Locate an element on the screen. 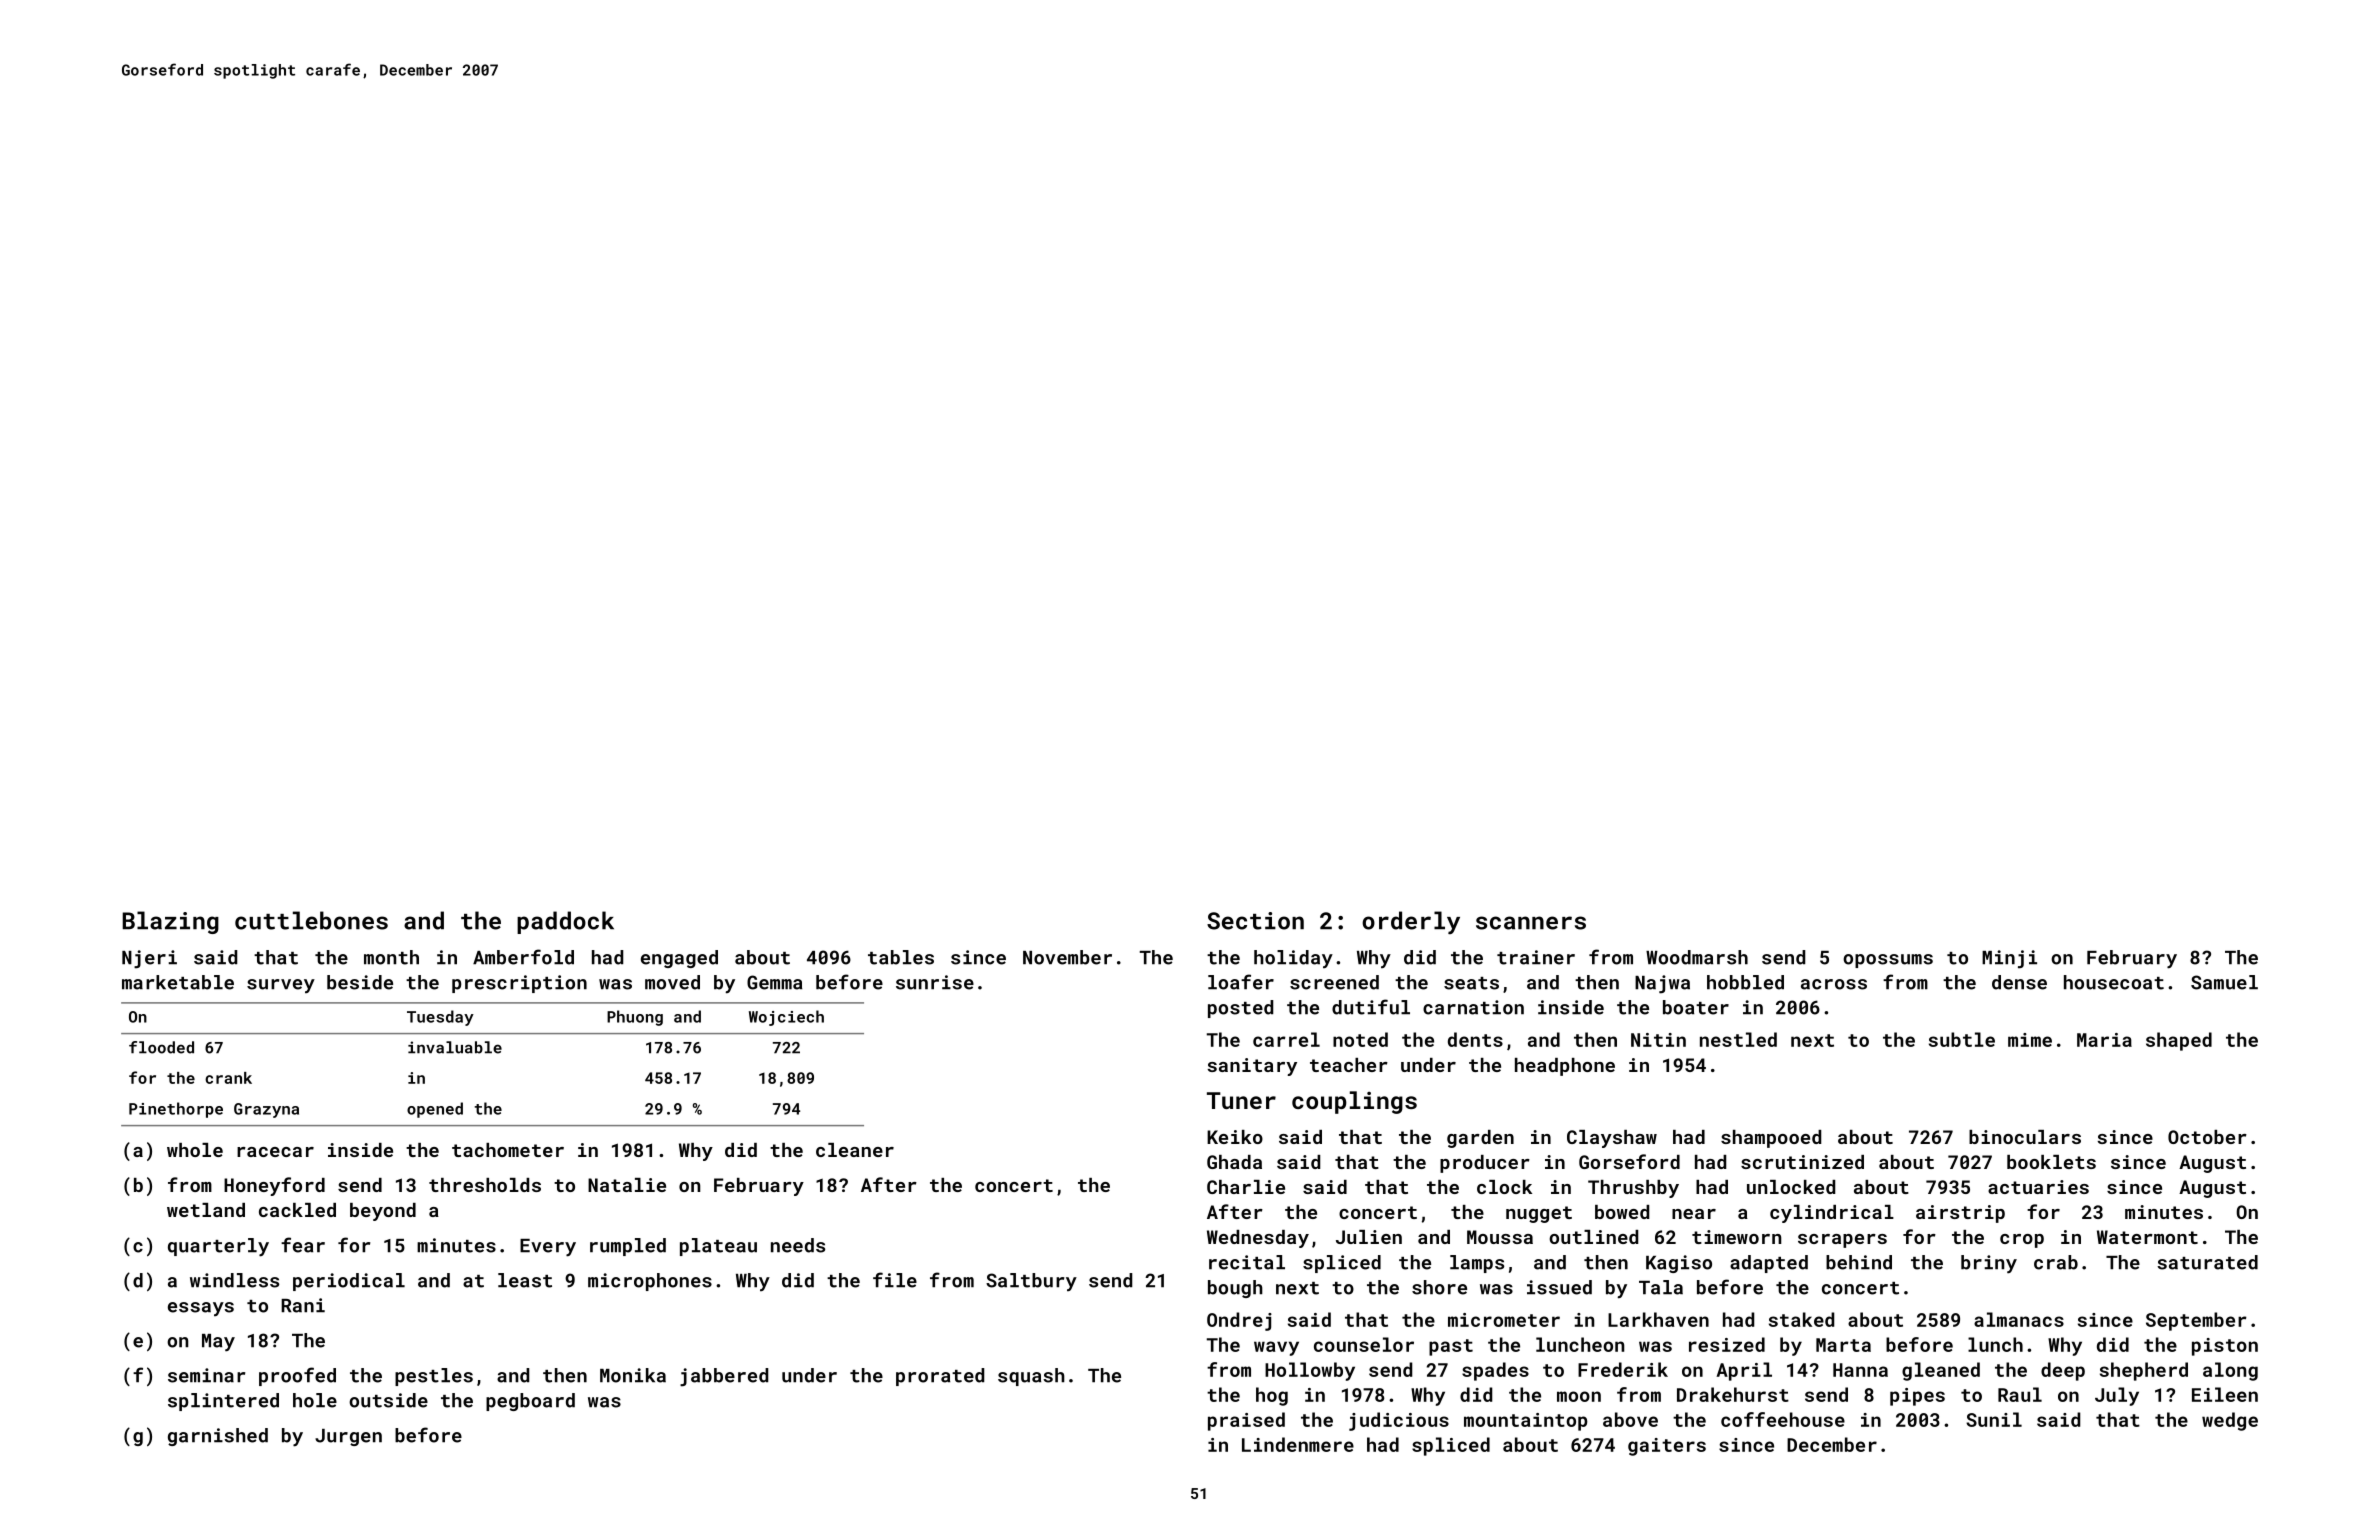 The image size is (2380, 1540). posted is located at coordinates (1240, 1009).
